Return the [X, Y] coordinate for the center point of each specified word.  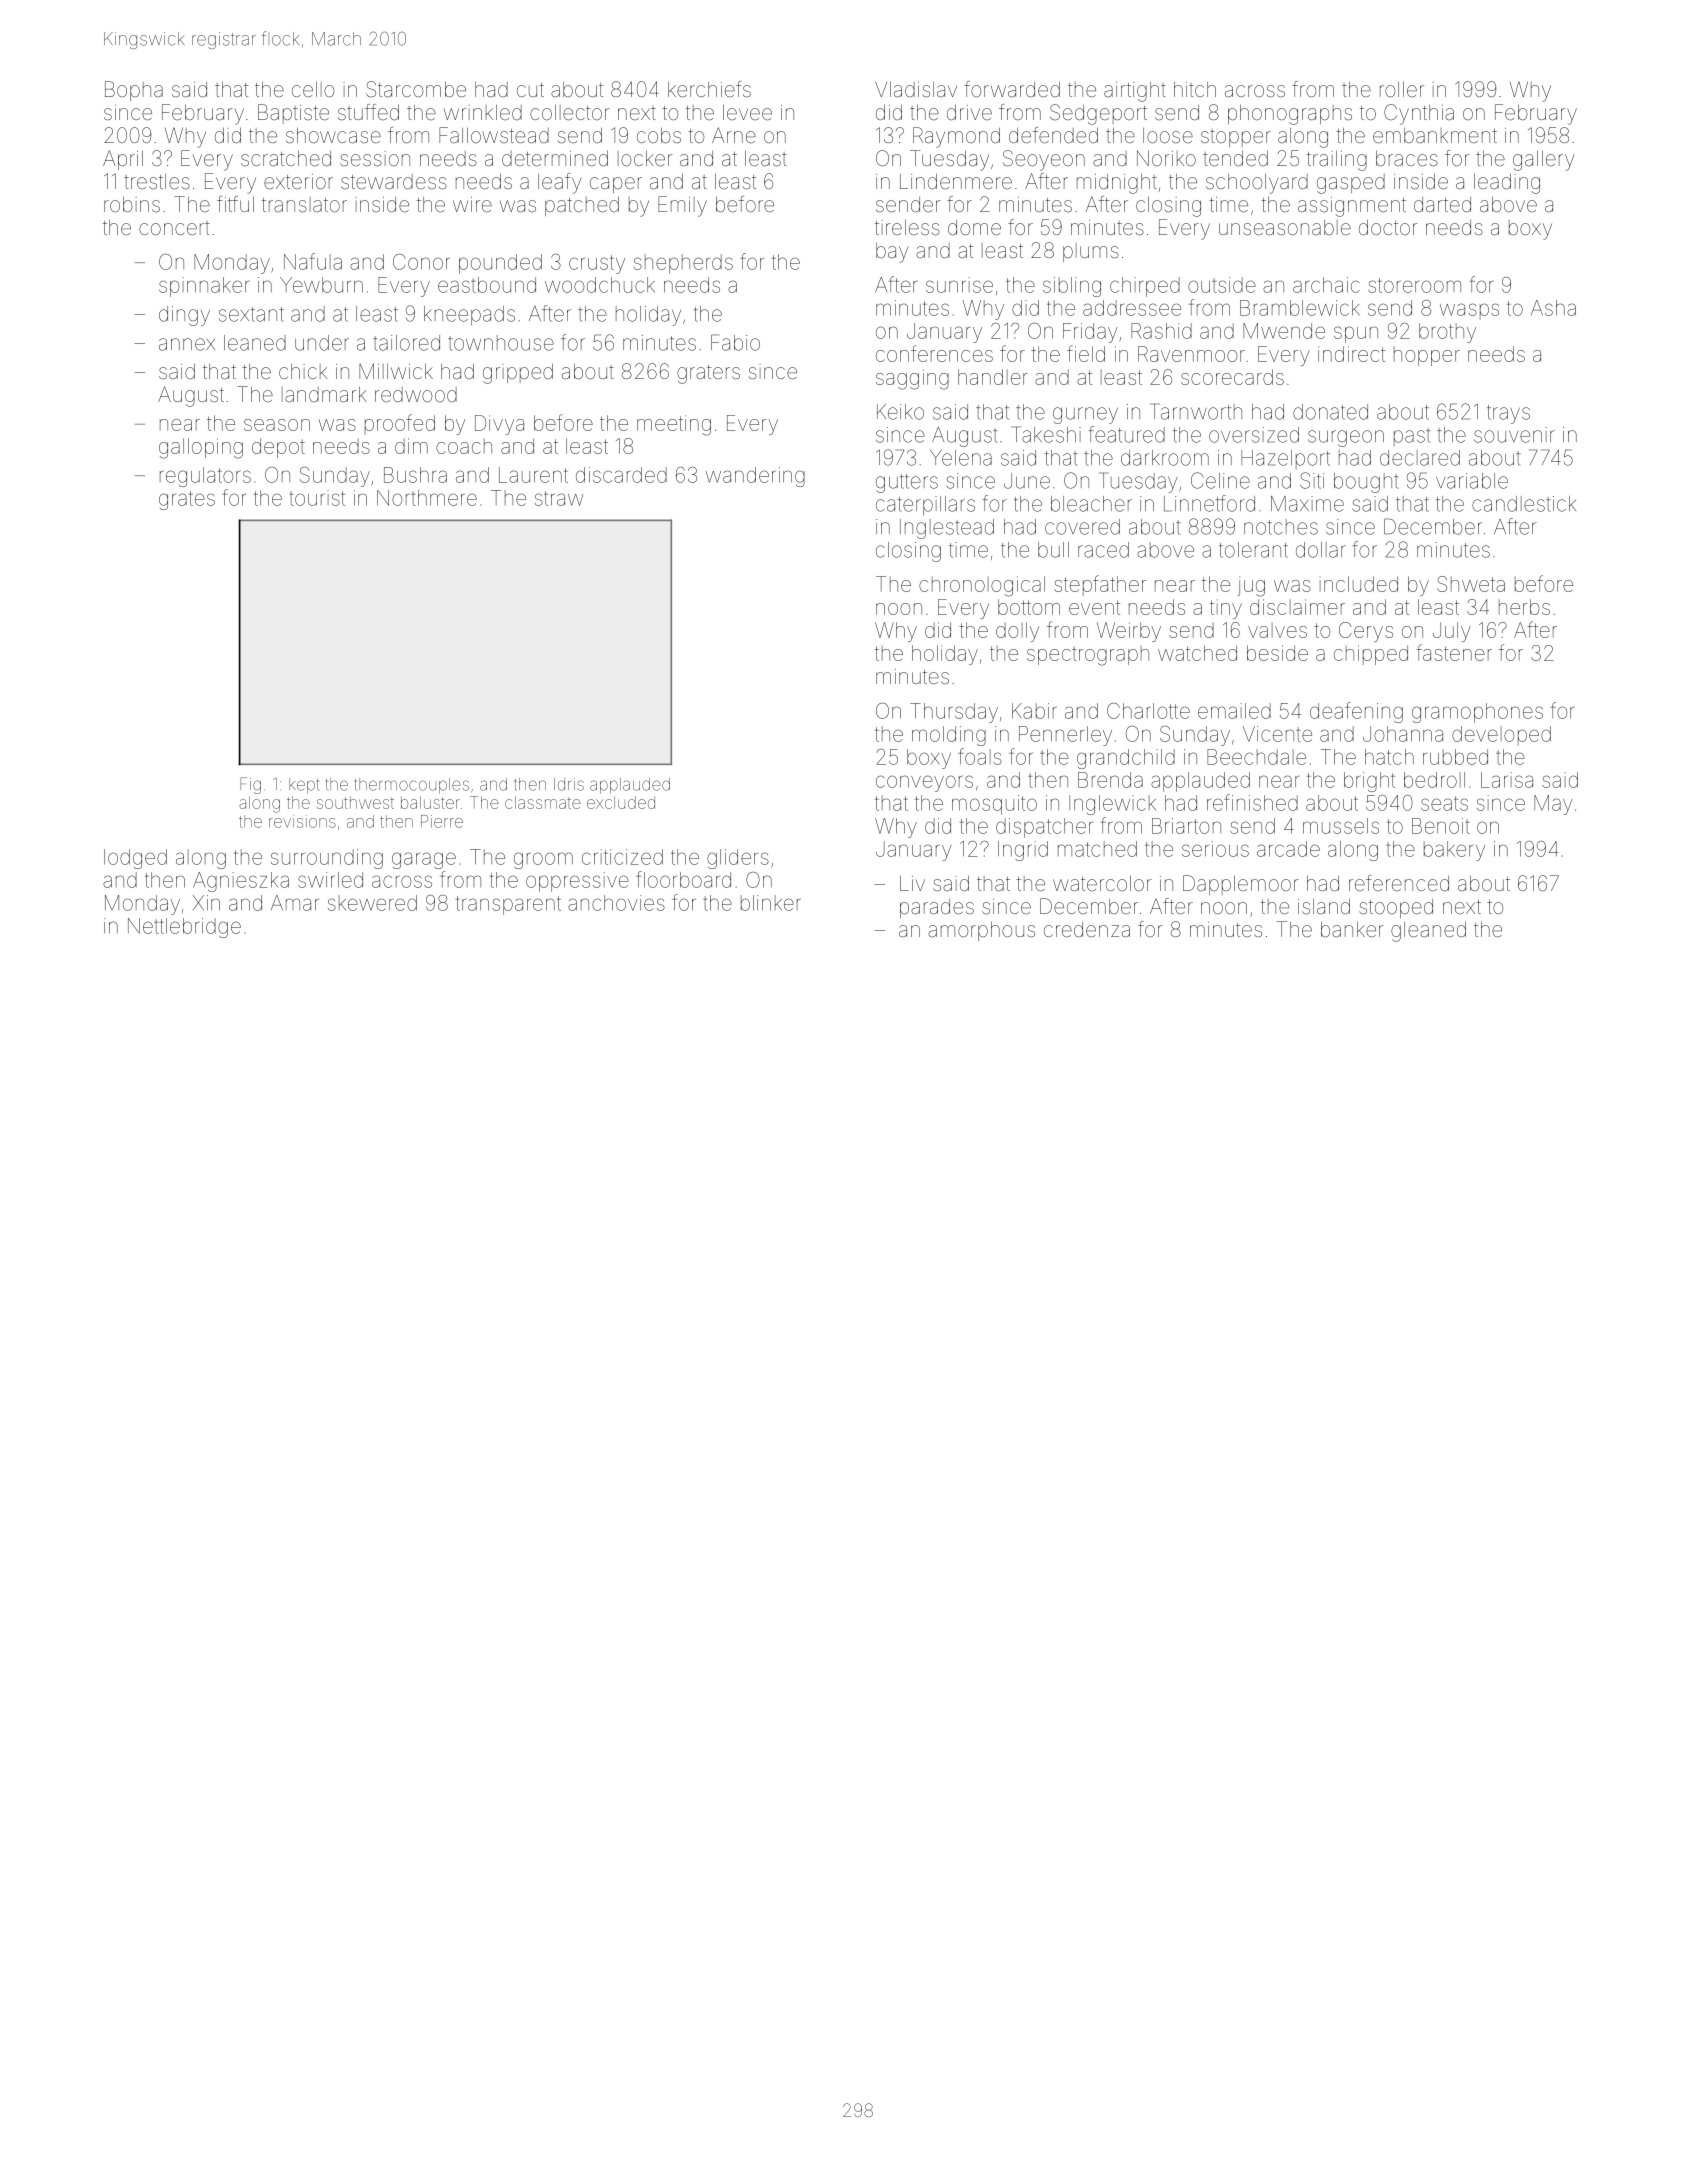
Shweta [1471, 584]
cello [313, 89]
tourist [317, 498]
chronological [982, 586]
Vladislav [916, 89]
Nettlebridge [184, 928]
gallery [1544, 161]
